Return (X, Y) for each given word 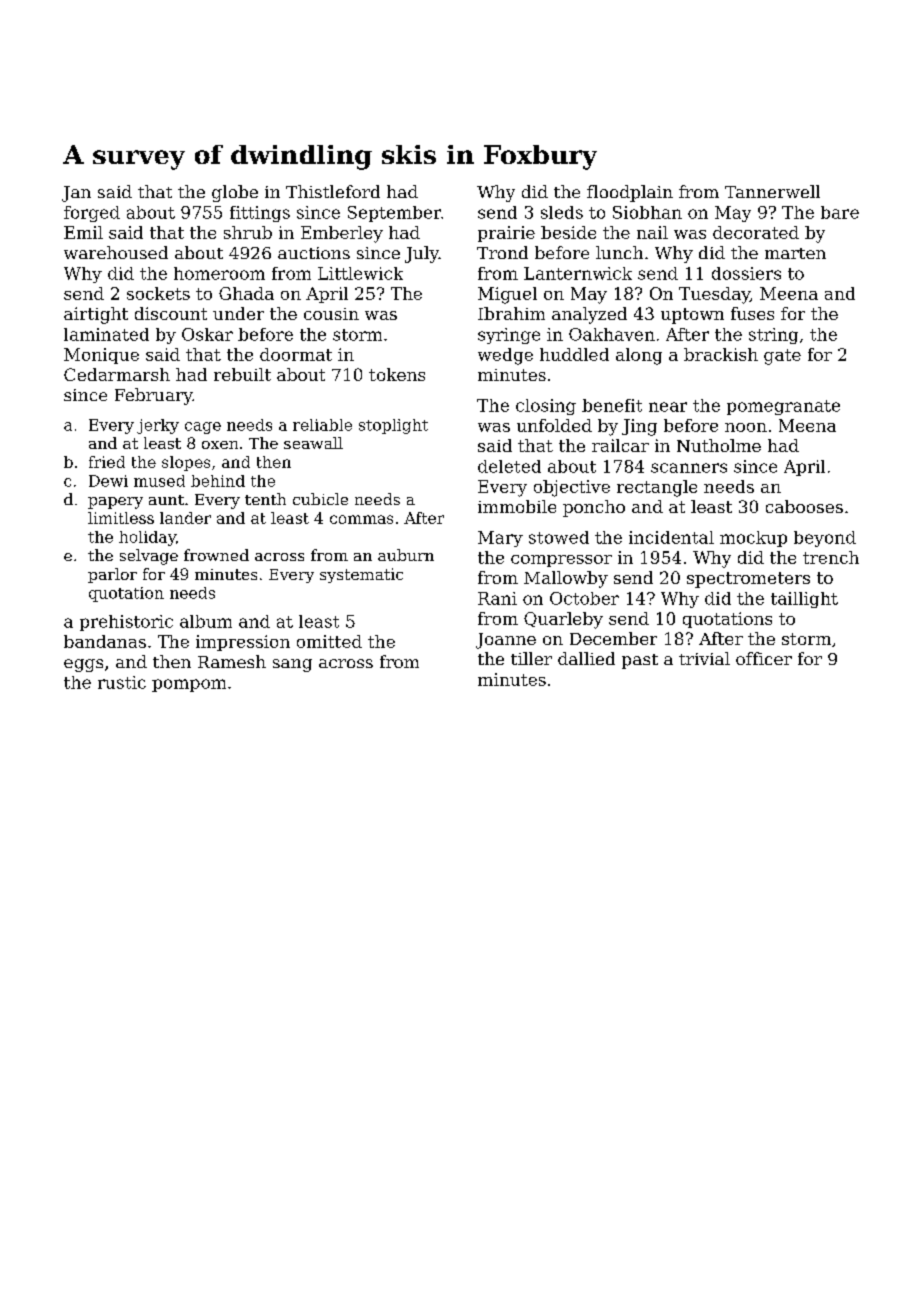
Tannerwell (772, 191)
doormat (296, 354)
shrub (248, 232)
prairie (506, 234)
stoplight (393, 426)
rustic (122, 682)
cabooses (804, 506)
